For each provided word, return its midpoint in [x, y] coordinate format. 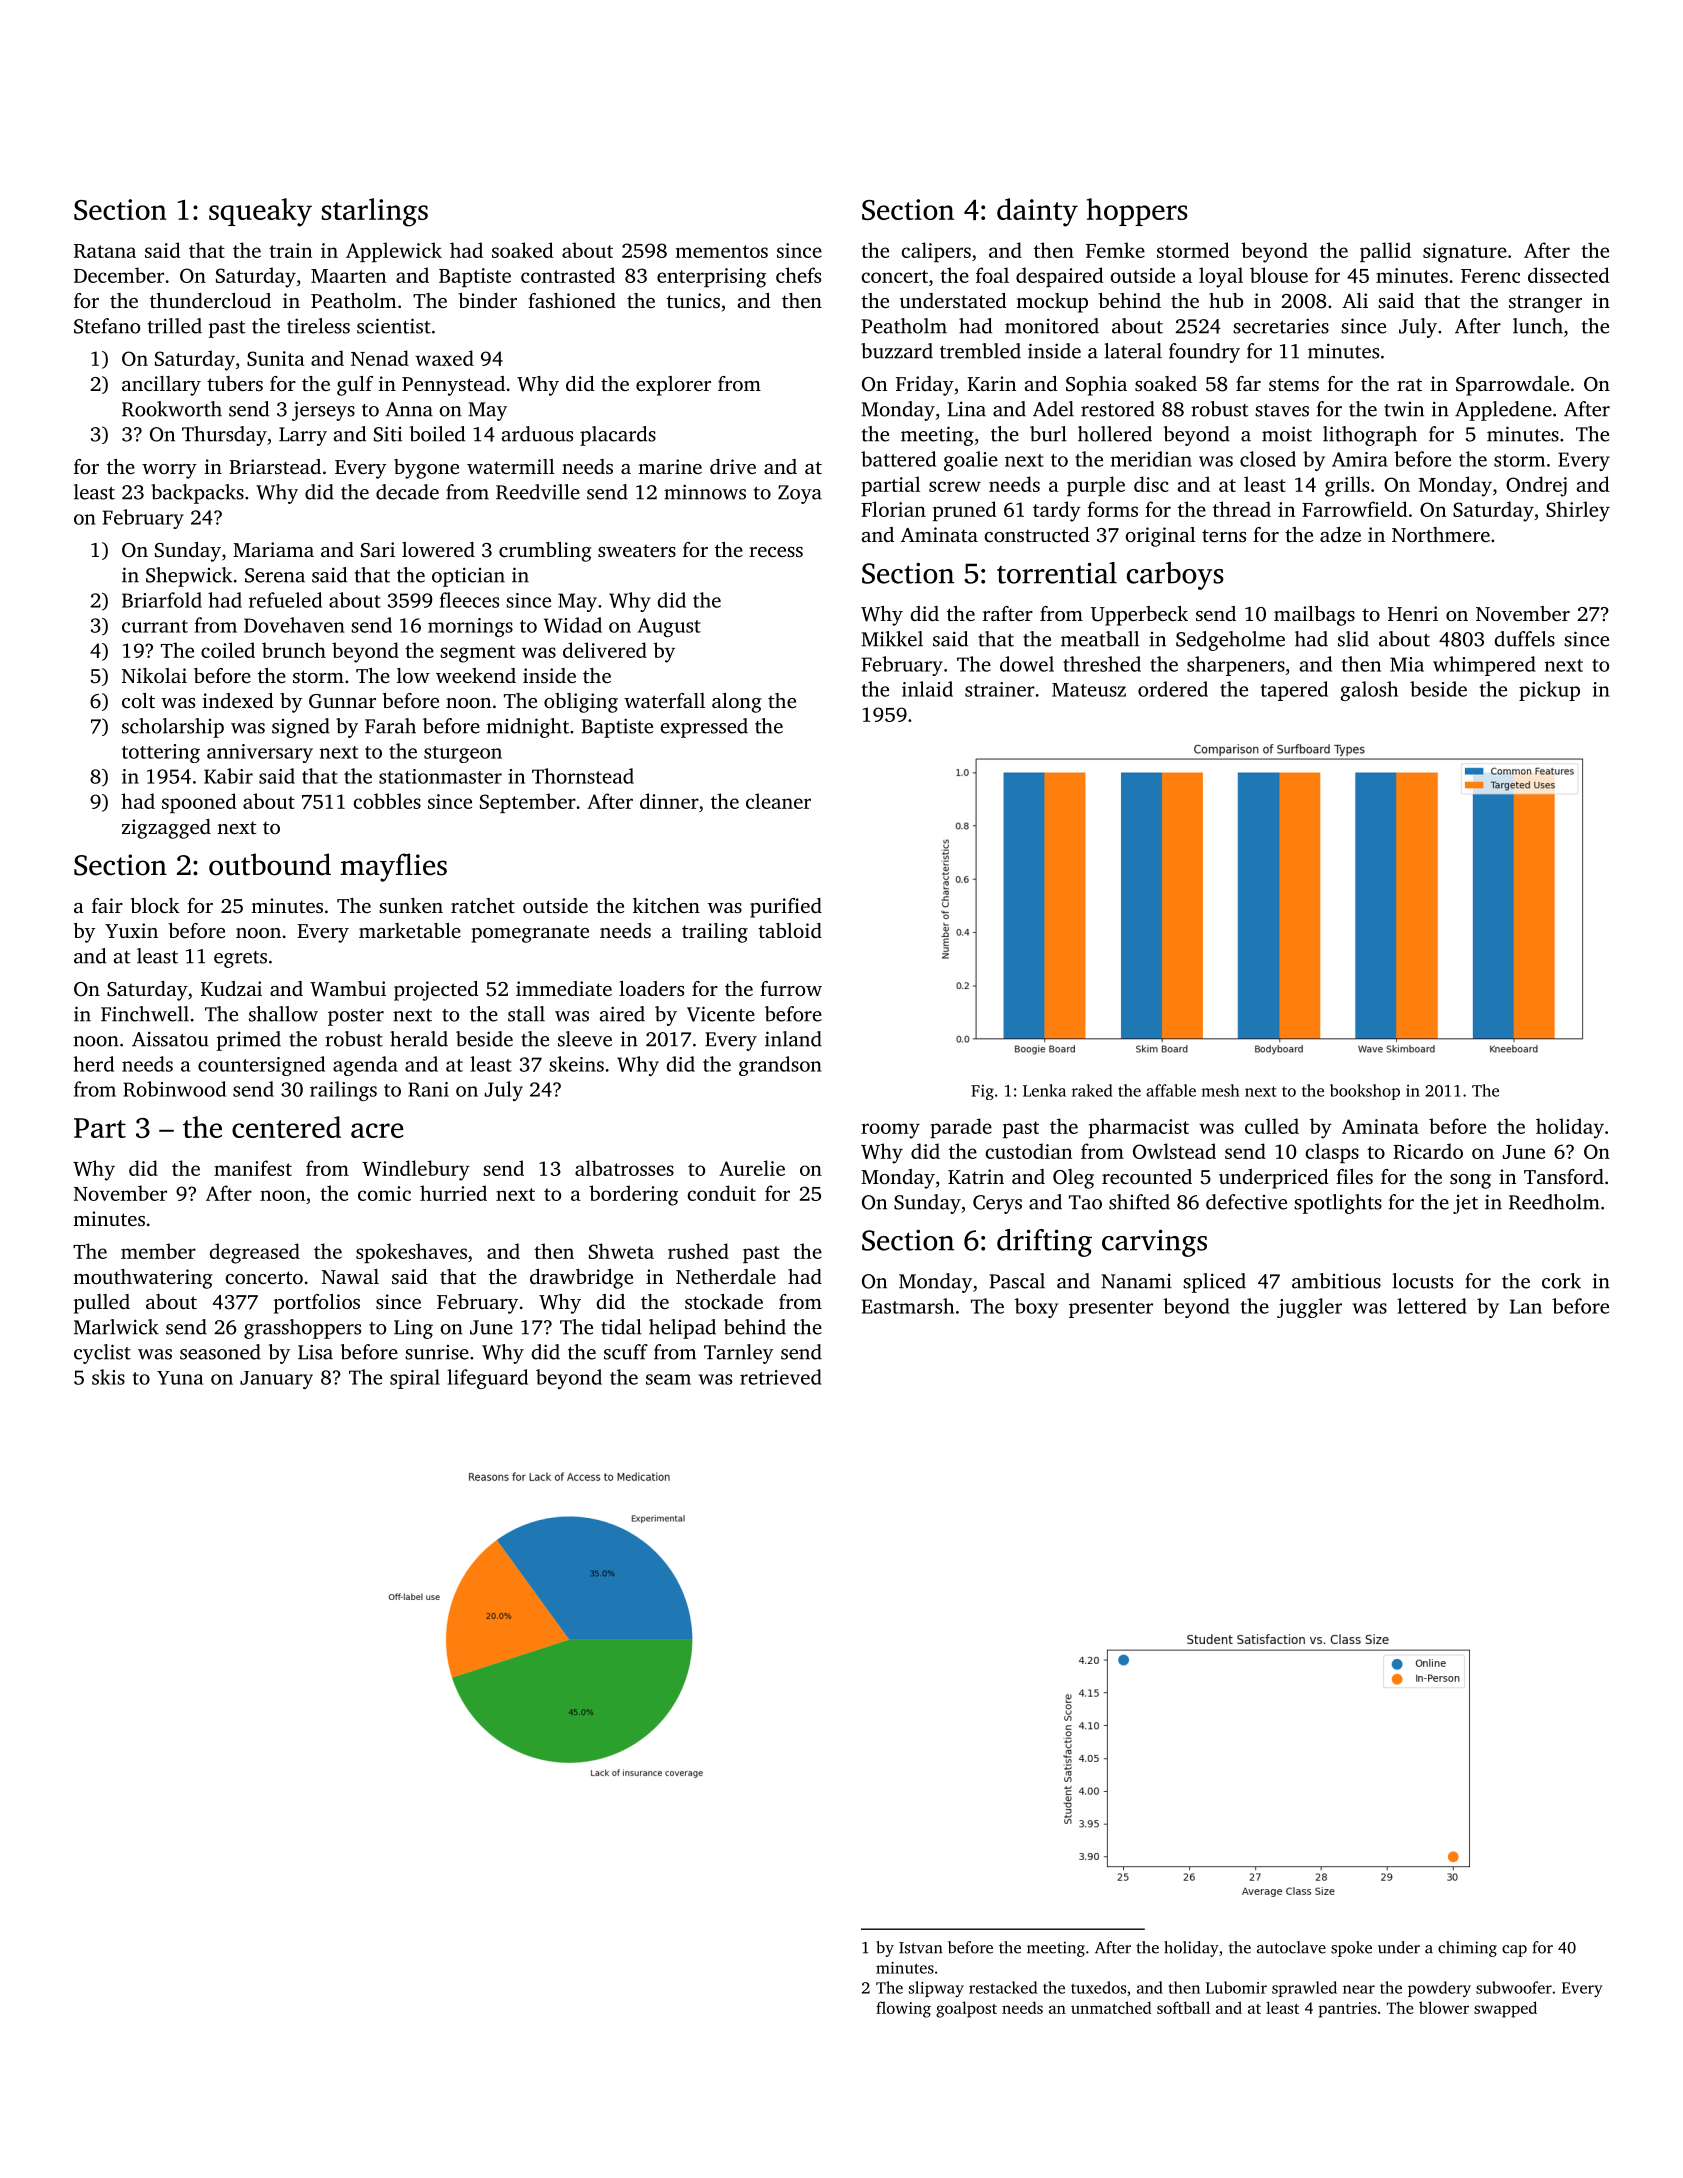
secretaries [1281, 326]
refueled [285, 600]
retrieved [781, 1377]
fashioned [572, 300]
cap [1514, 1951]
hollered [1115, 434]
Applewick [394, 252]
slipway [936, 1989]
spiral [415, 1379]
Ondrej [1536, 486]
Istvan [920, 1948]
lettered [1432, 1306]
